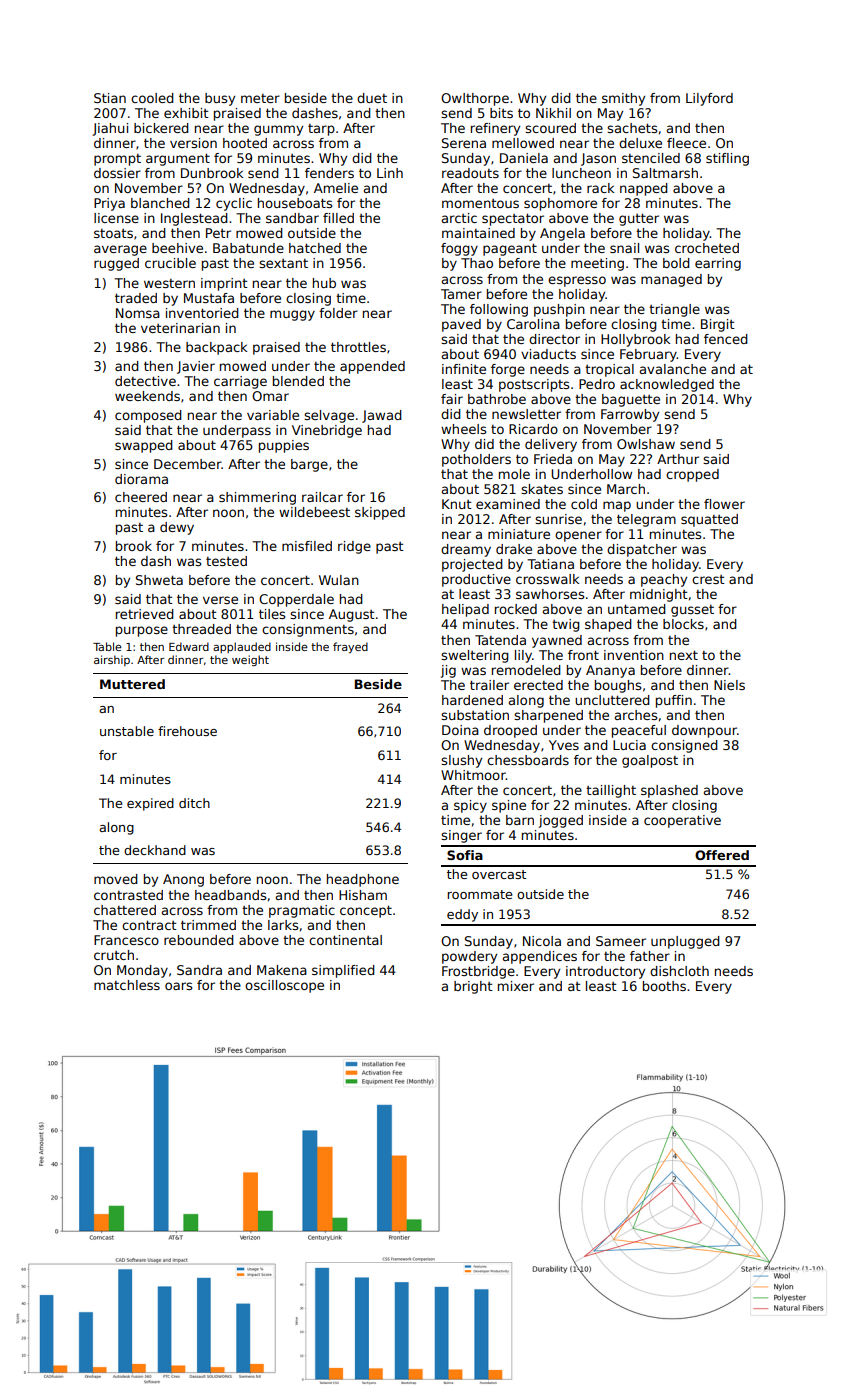 Image resolution: width=849 pixels, height=1400 pixels. What do you see at coordinates (646, 444) in the image?
I see `Owlshaw` at bounding box center [646, 444].
